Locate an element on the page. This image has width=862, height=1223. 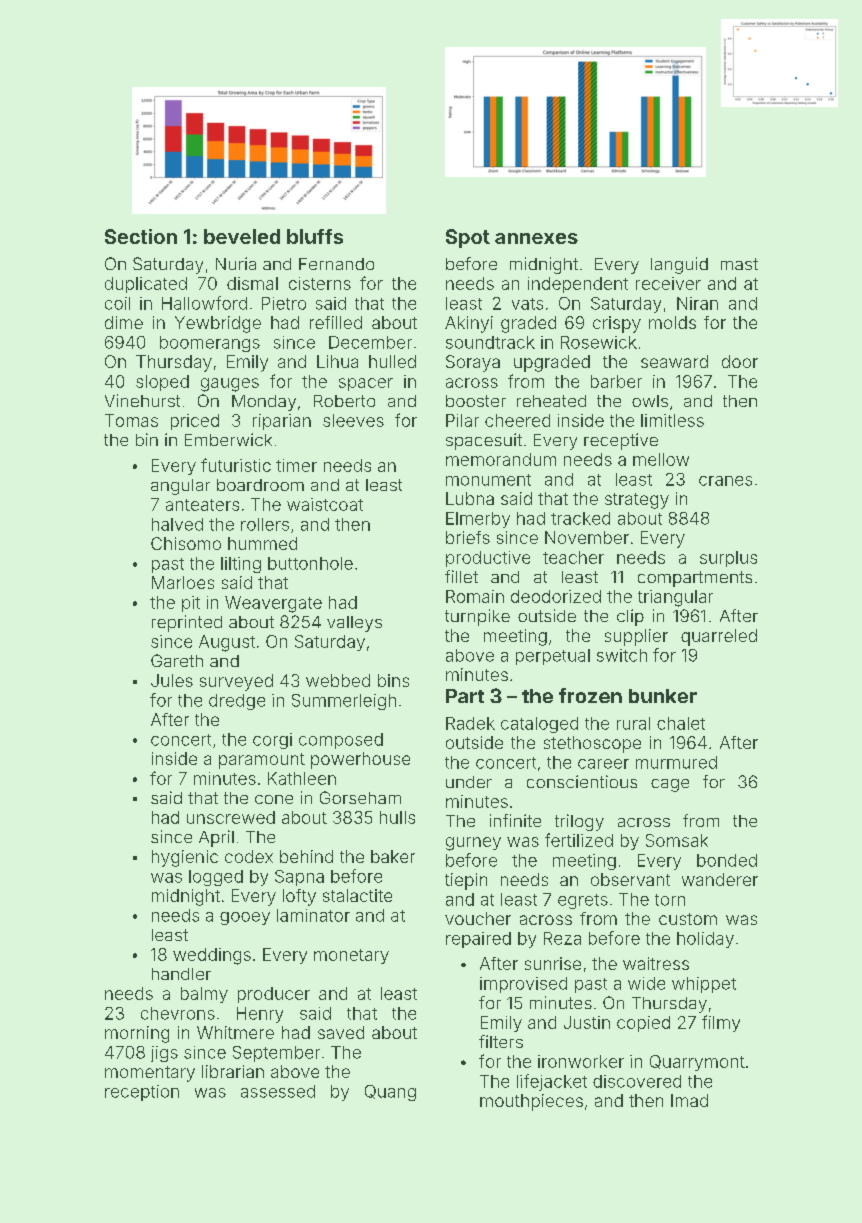
boomerangs is located at coordinates (210, 344).
